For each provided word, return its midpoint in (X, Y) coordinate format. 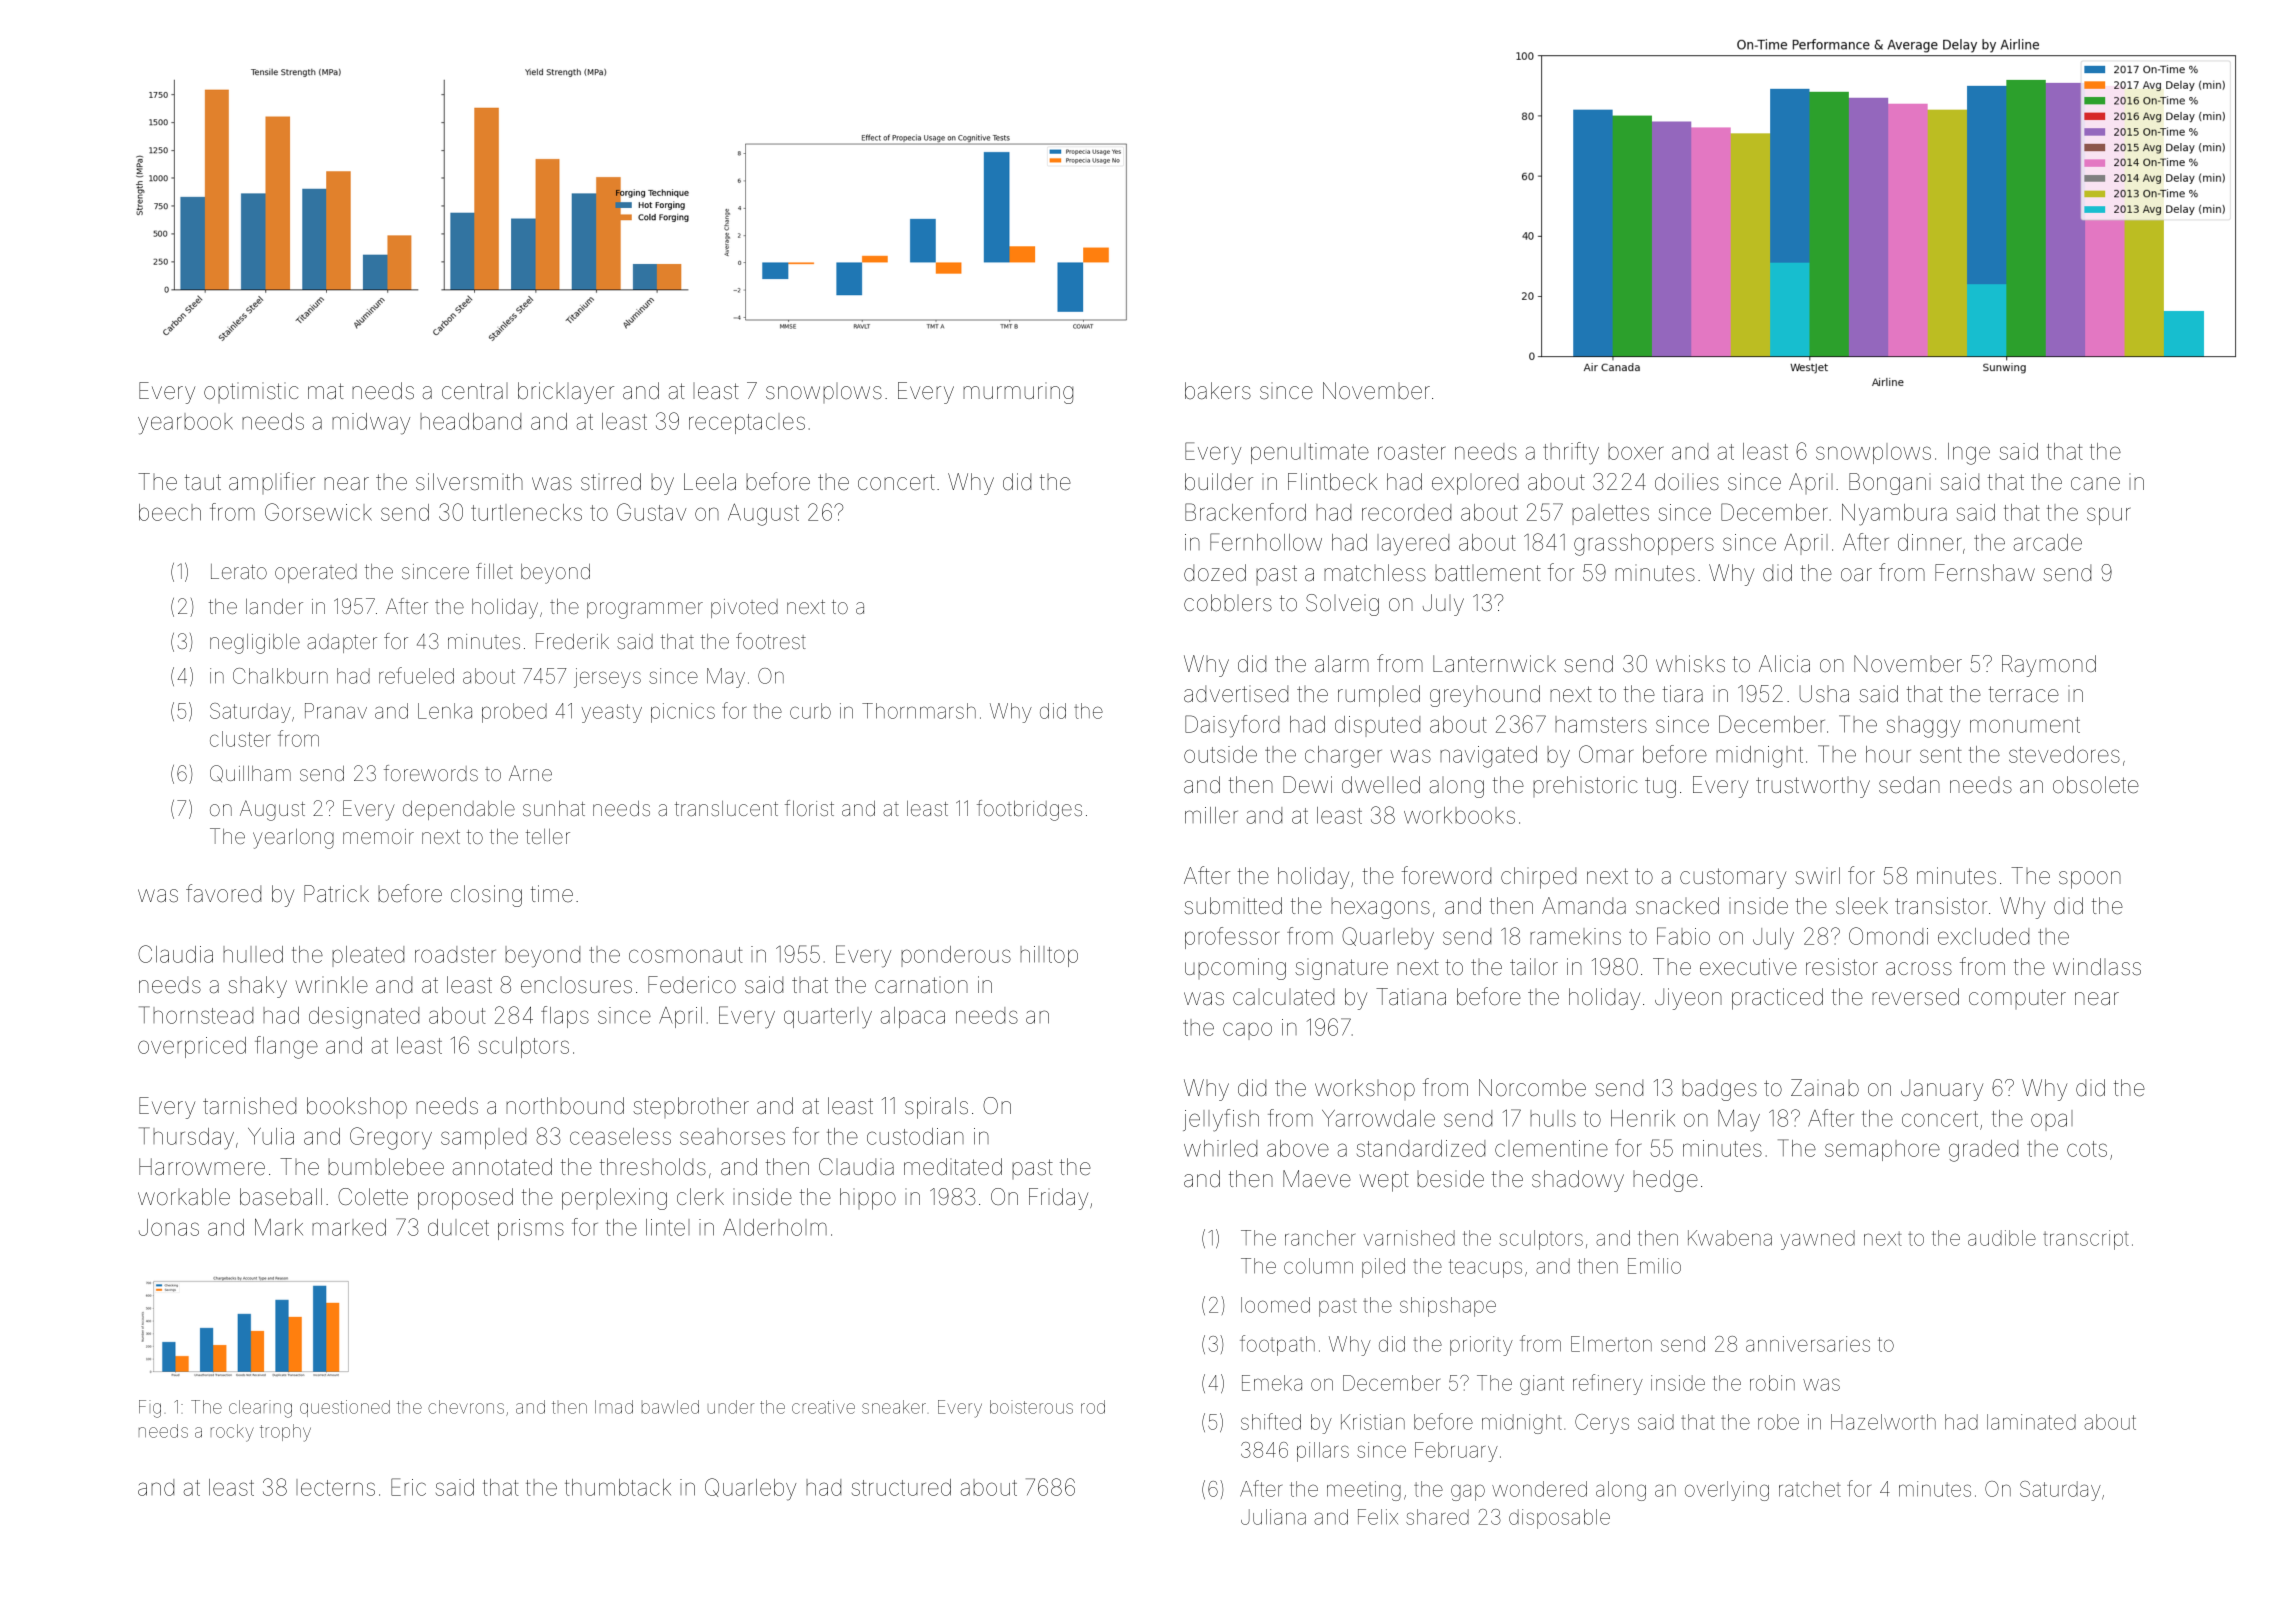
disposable (1559, 1519)
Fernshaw (1985, 573)
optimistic (251, 393)
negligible (255, 644)
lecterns (335, 1487)
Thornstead (196, 1015)
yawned (1818, 1240)
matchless (1375, 573)
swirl (1817, 876)
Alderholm (775, 1227)
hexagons (1380, 908)
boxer (1635, 451)
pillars (1323, 1452)
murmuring (1018, 395)
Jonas (169, 1227)
